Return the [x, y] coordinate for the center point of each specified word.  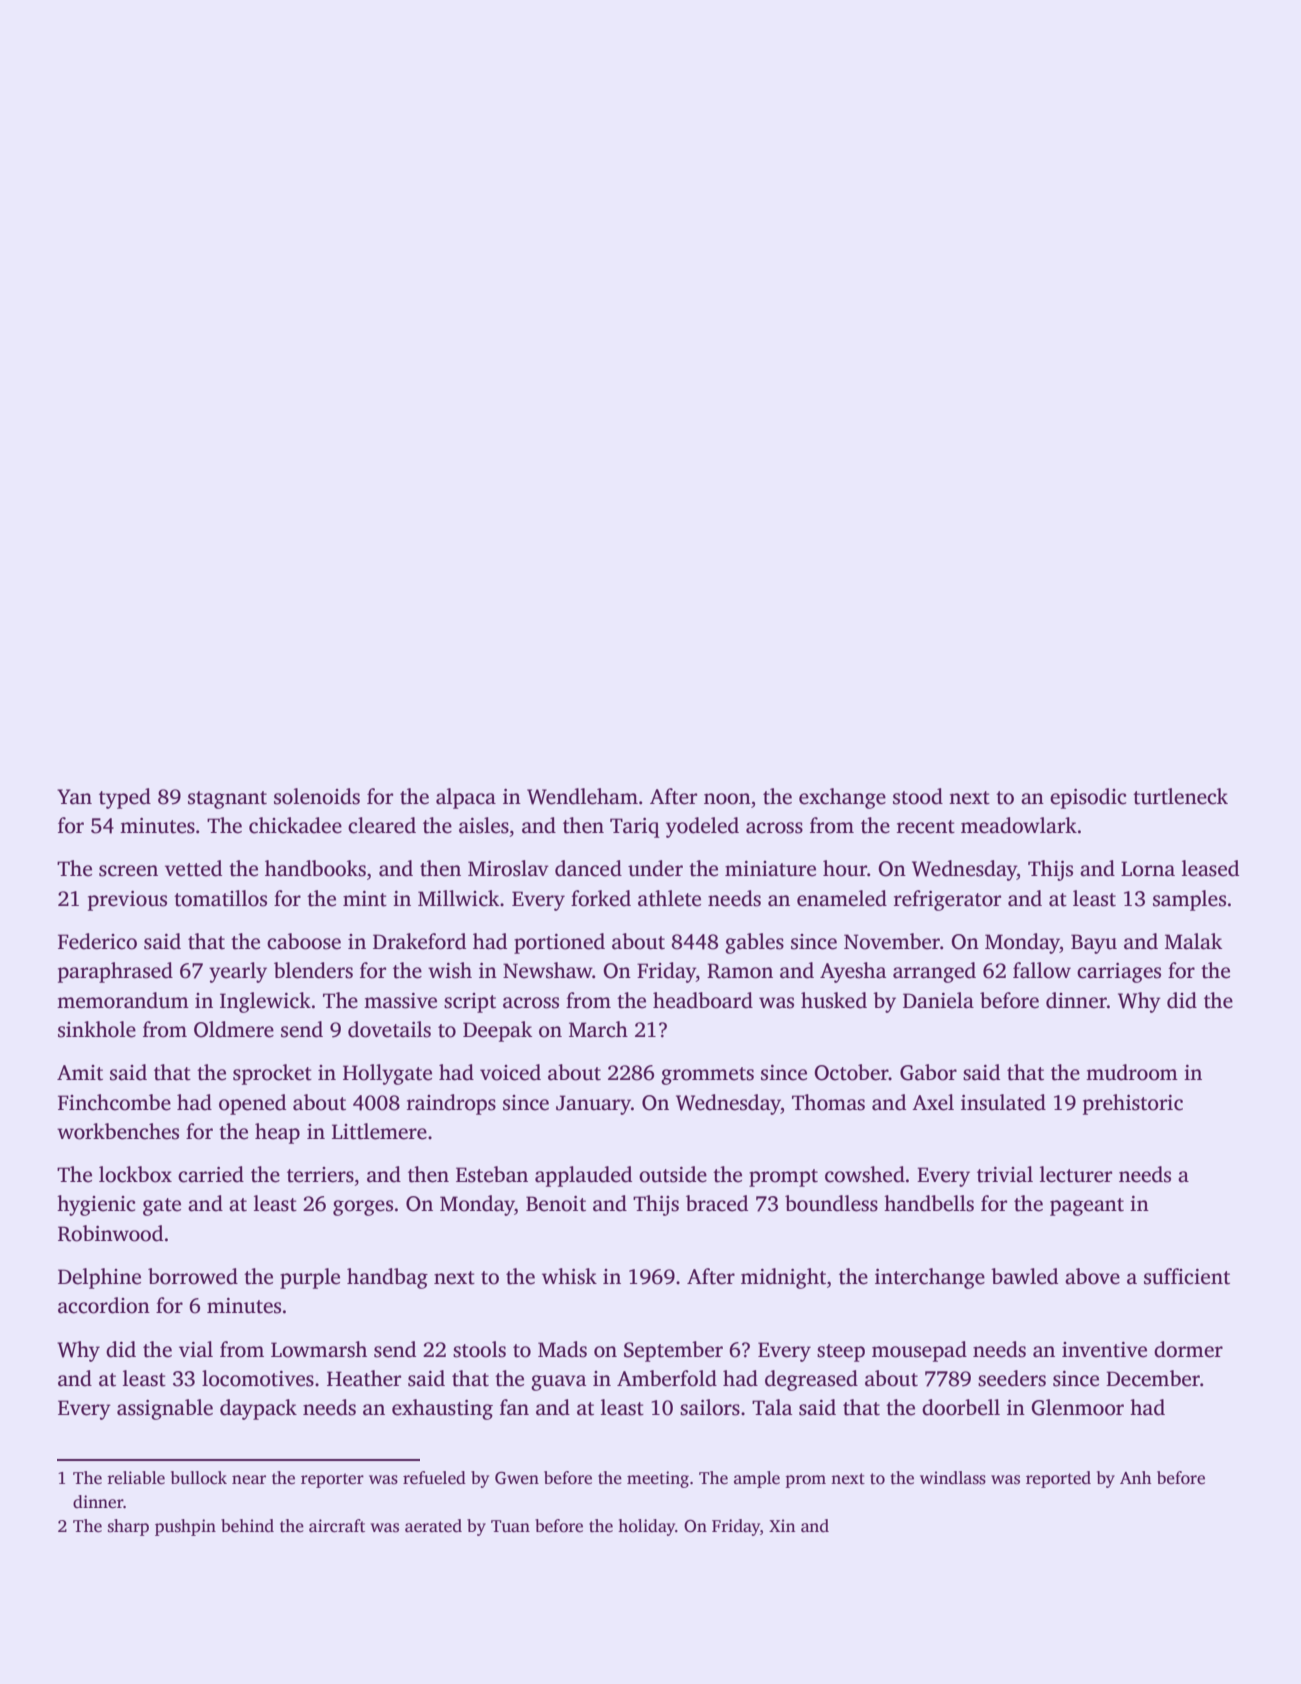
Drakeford [419, 941]
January [593, 1105]
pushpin [185, 1527]
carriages [1119, 973]
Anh [1136, 1477]
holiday [646, 1527]
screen [128, 871]
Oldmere [234, 1029]
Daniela [938, 1000]
